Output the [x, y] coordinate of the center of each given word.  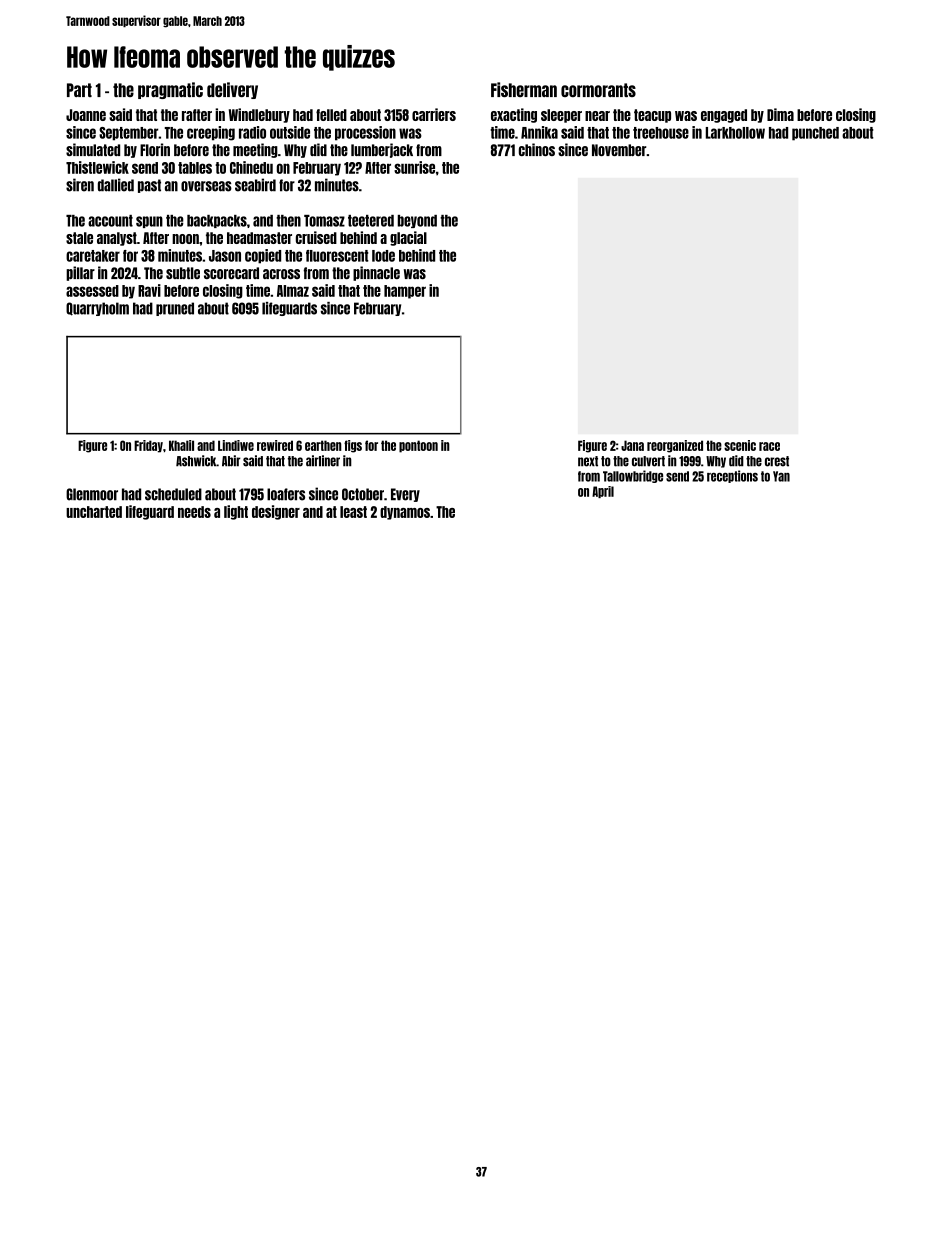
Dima [780, 114]
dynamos [405, 513]
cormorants [598, 90]
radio [252, 132]
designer [276, 512]
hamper [405, 292]
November [619, 150]
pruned [175, 309]
